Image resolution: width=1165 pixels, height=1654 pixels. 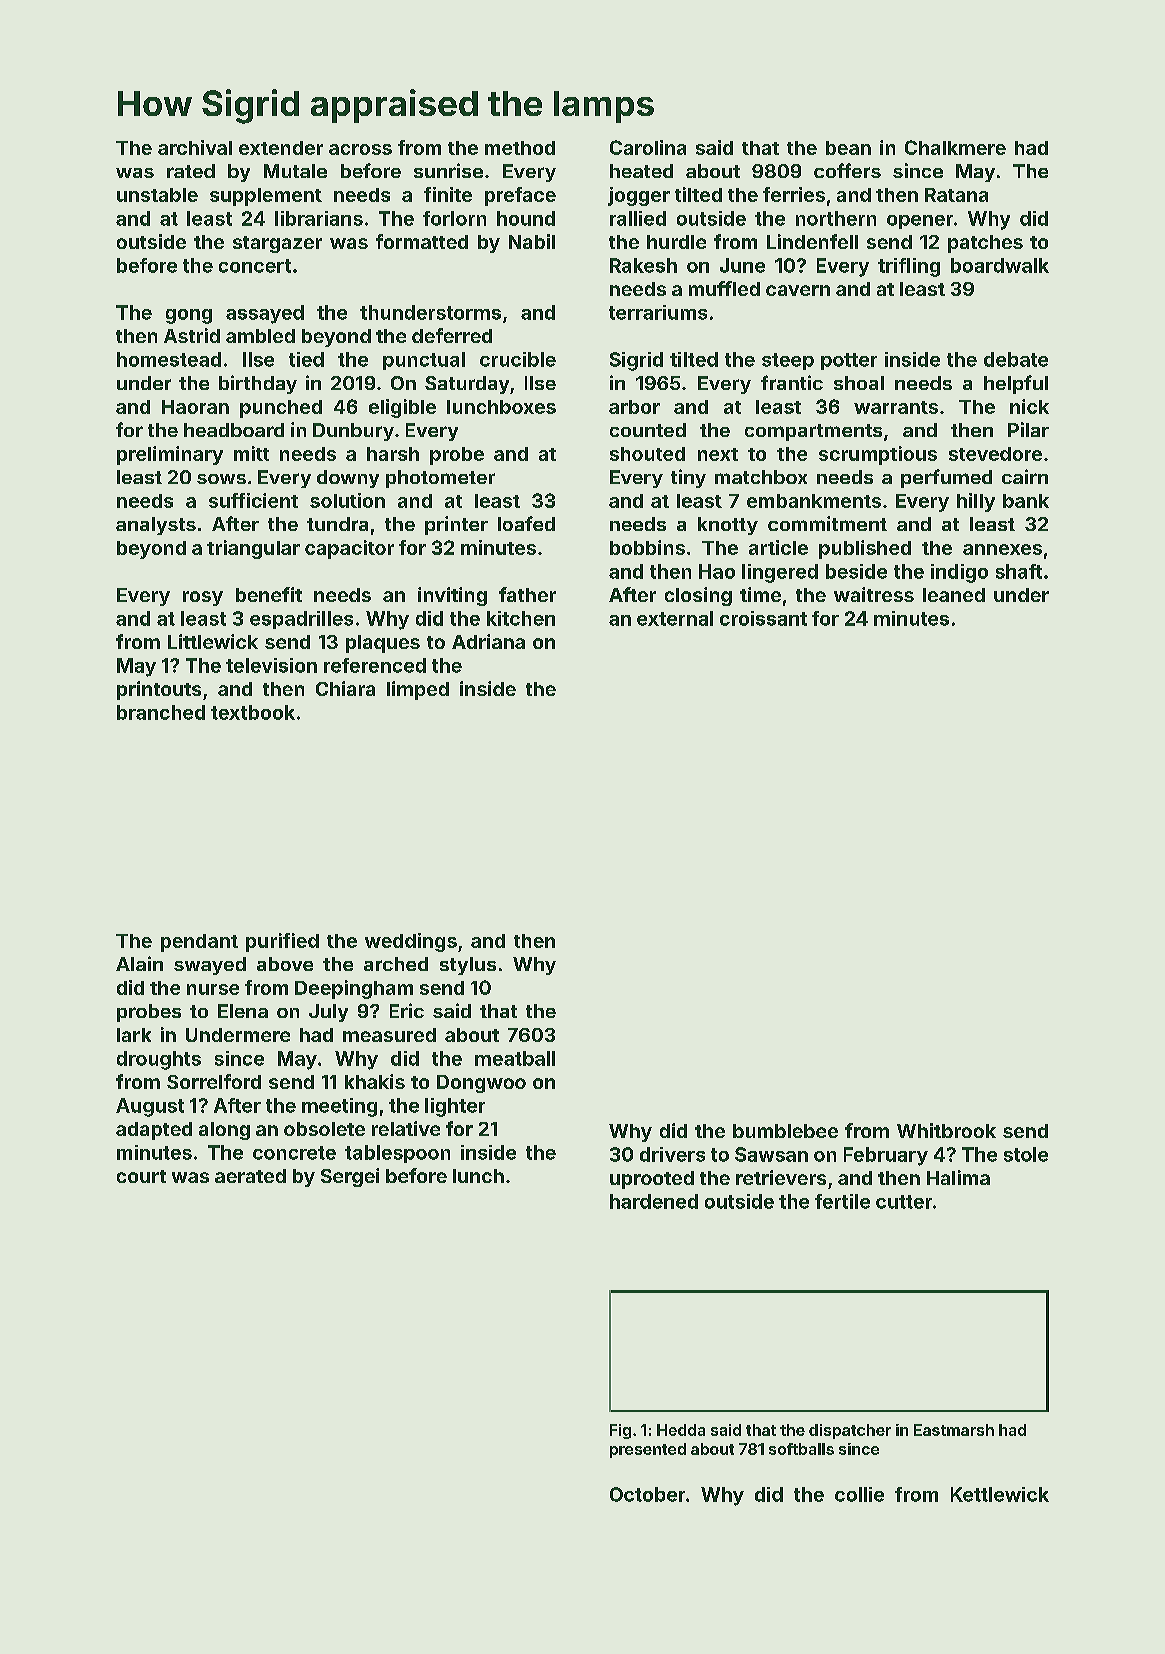 I want to click on court, so click(x=141, y=1176).
